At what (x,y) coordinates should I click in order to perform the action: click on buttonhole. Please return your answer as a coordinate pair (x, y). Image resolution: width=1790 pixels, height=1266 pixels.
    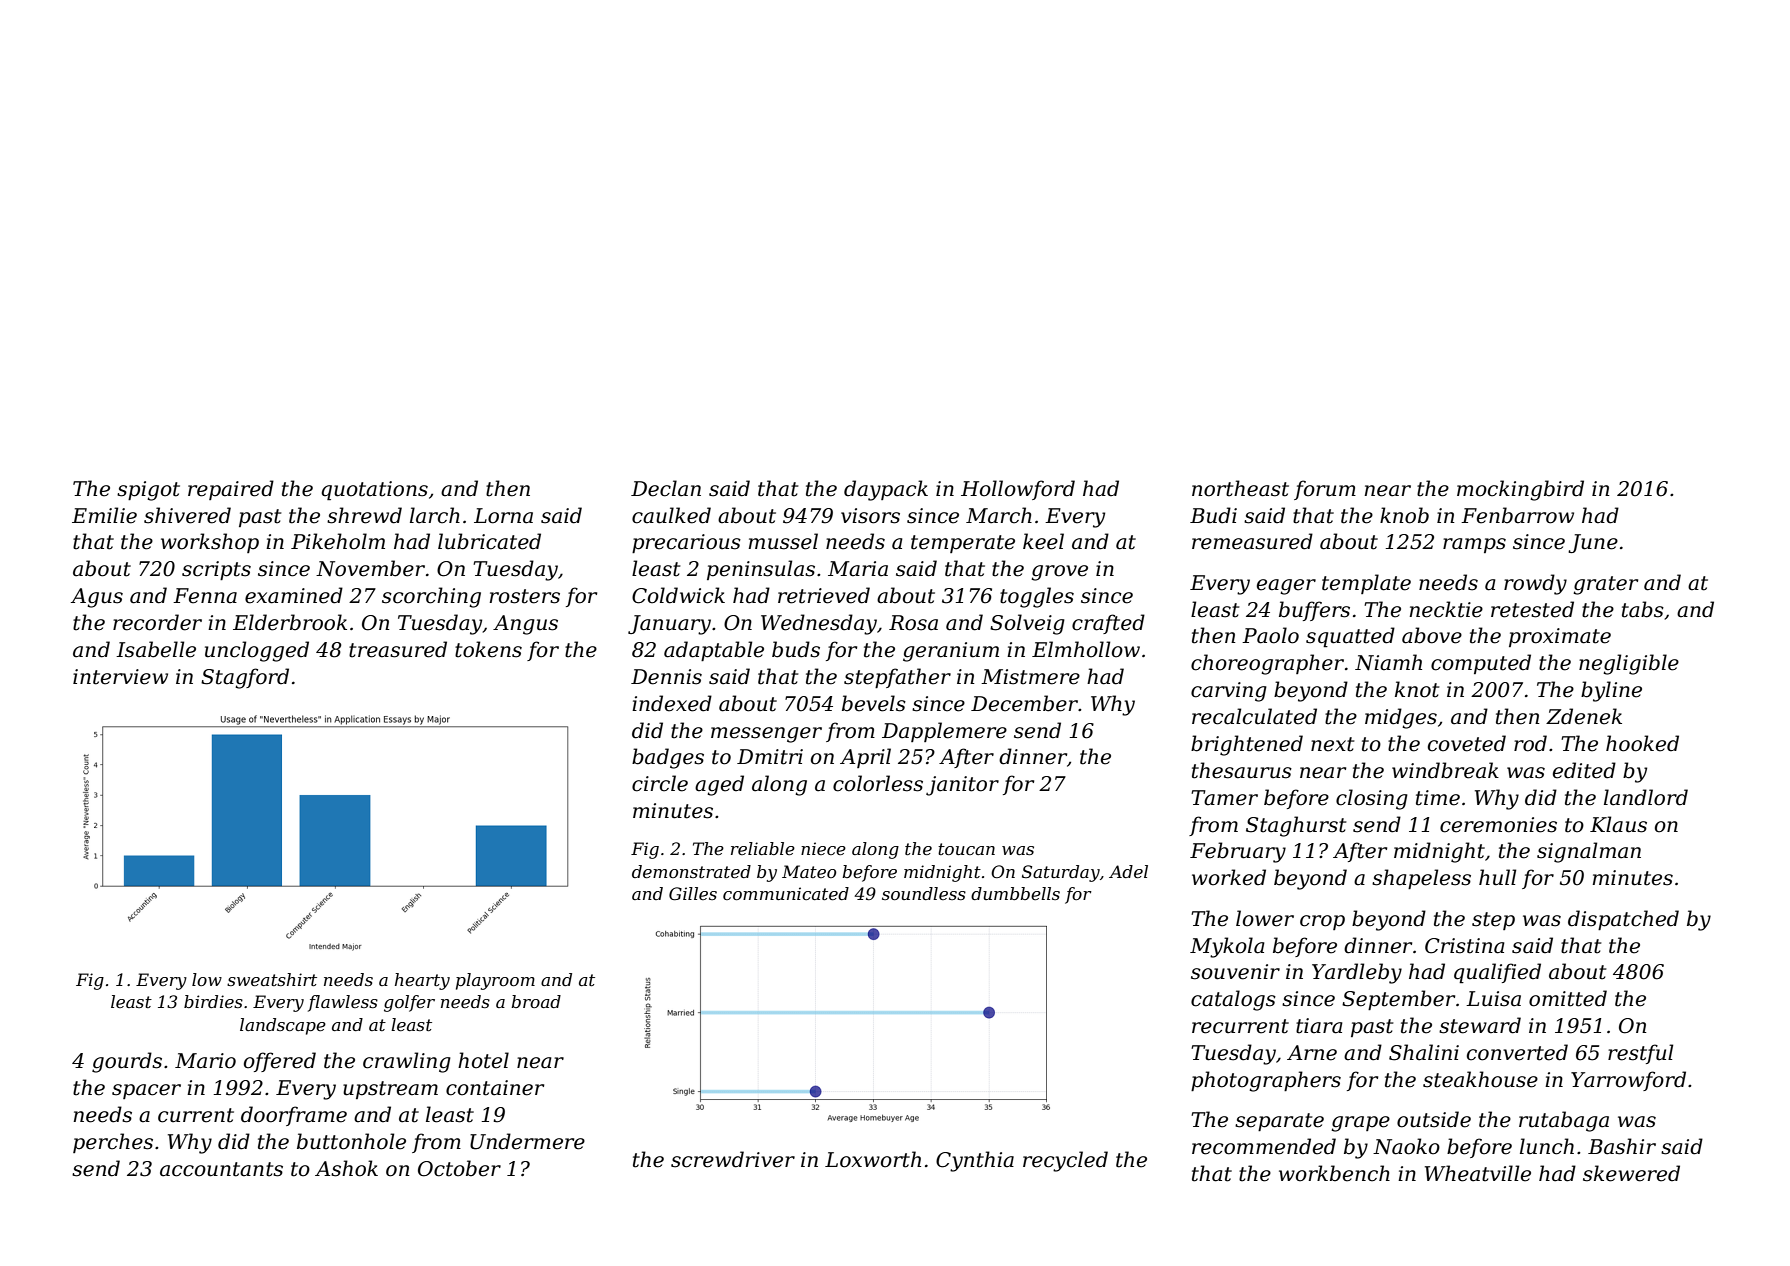
    Looking at the image, I should click on (351, 1141).
